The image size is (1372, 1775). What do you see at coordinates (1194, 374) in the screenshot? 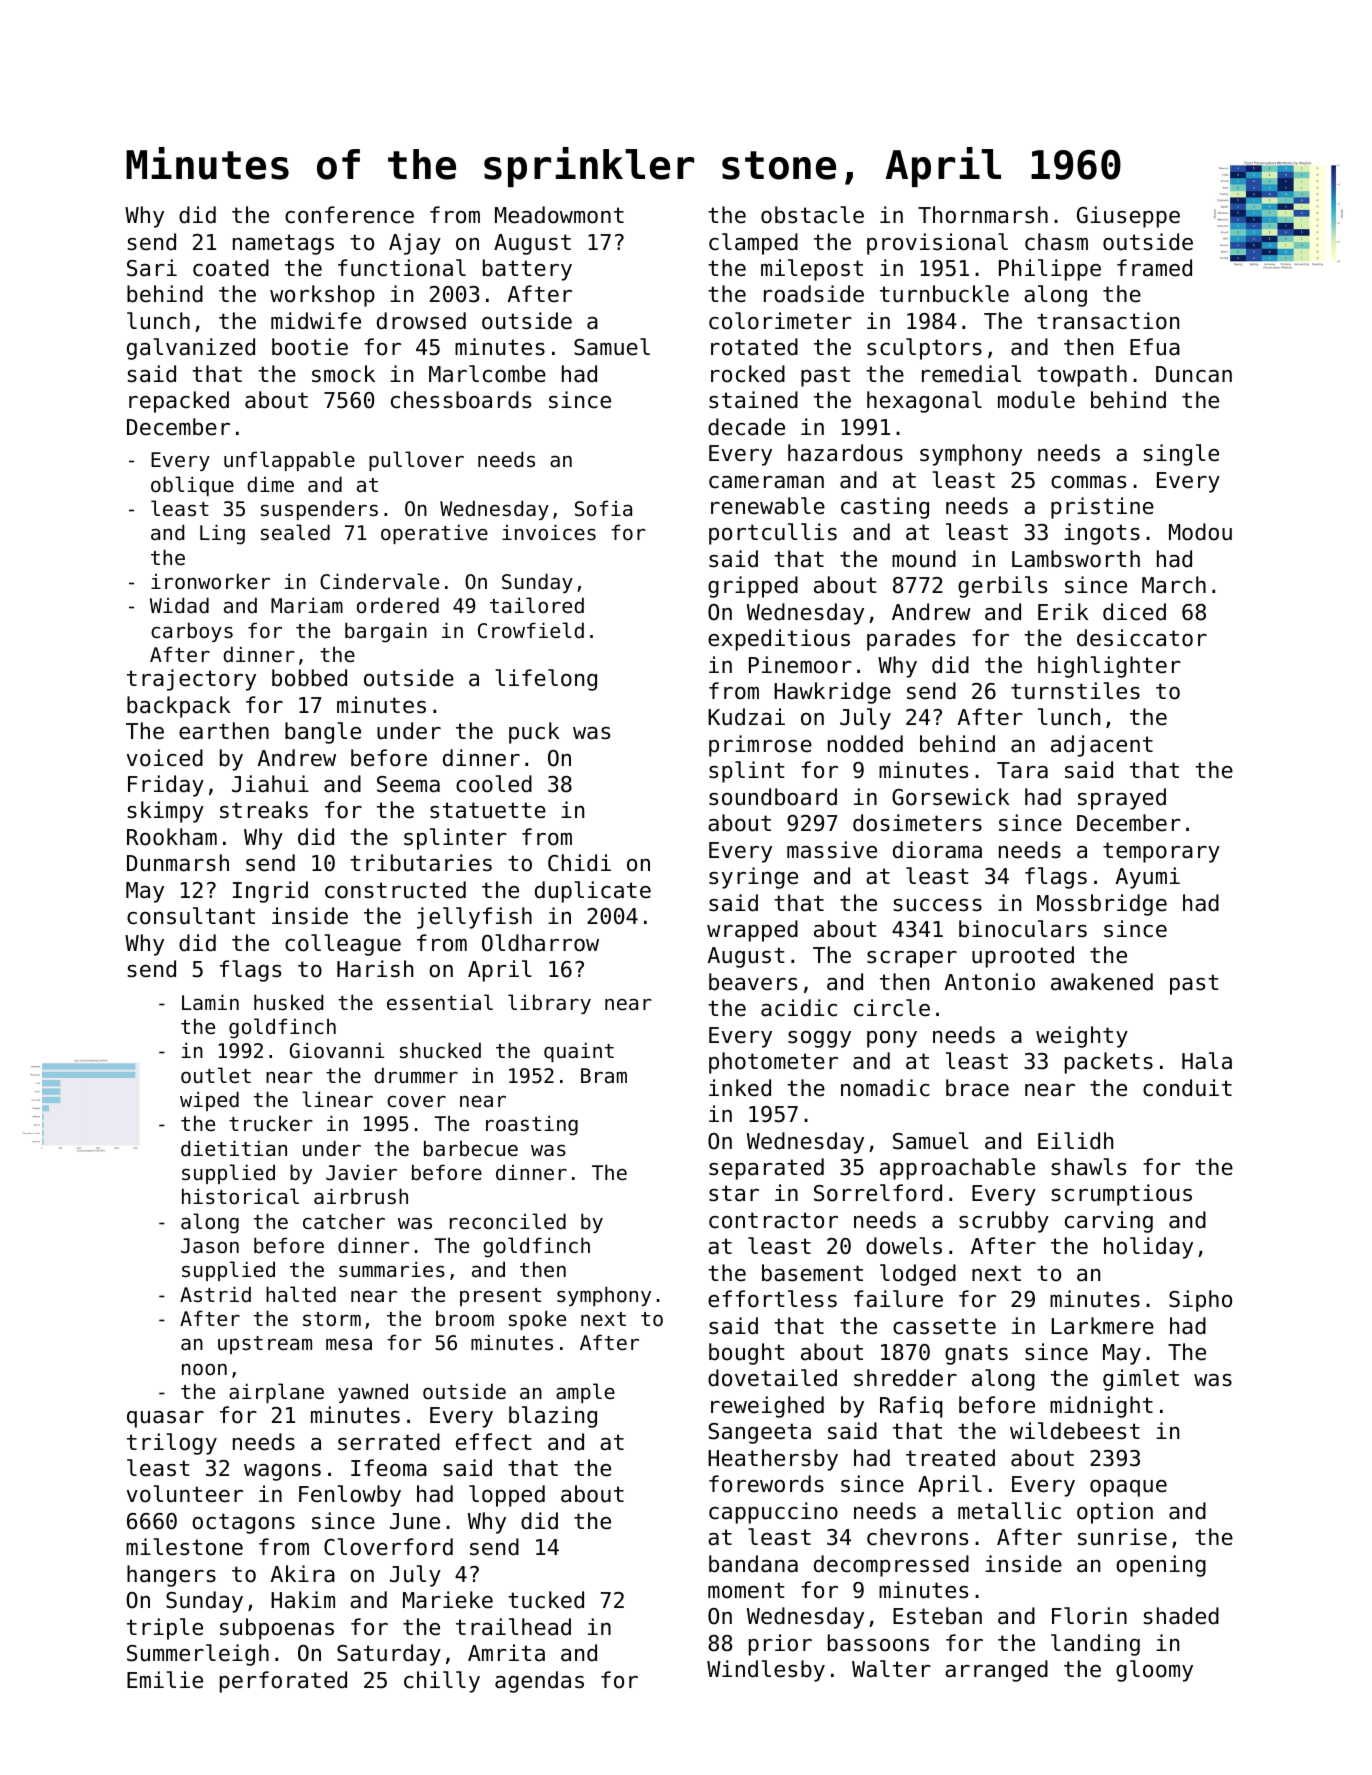
I see `Duncan` at bounding box center [1194, 374].
